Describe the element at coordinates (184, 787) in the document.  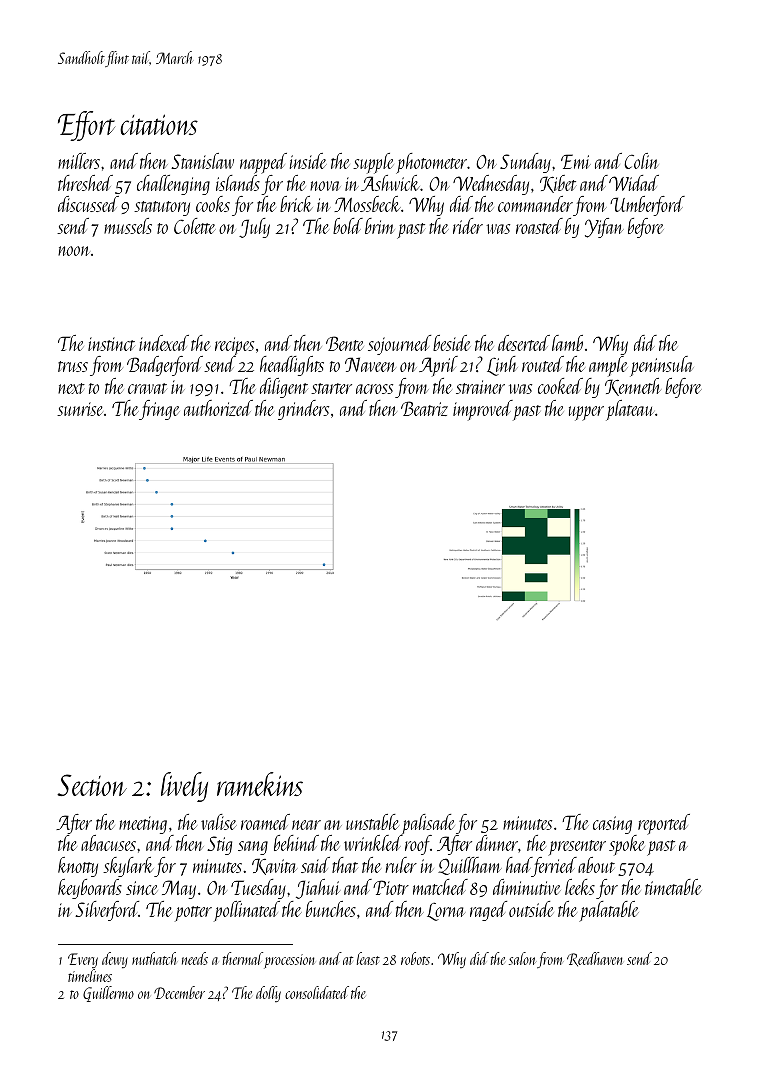
I see `lively` at that location.
